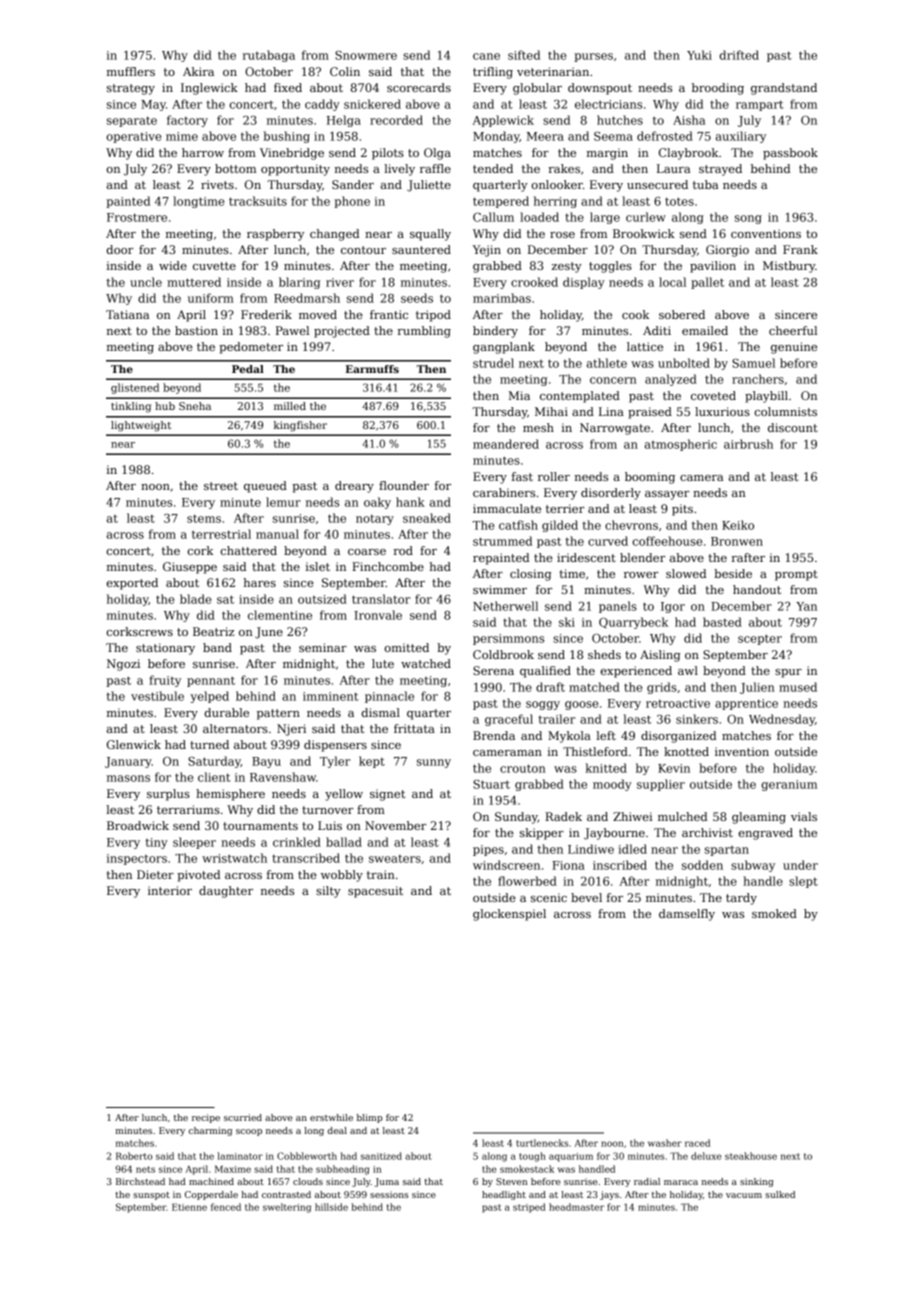  I want to click on closing, so click(530, 575).
